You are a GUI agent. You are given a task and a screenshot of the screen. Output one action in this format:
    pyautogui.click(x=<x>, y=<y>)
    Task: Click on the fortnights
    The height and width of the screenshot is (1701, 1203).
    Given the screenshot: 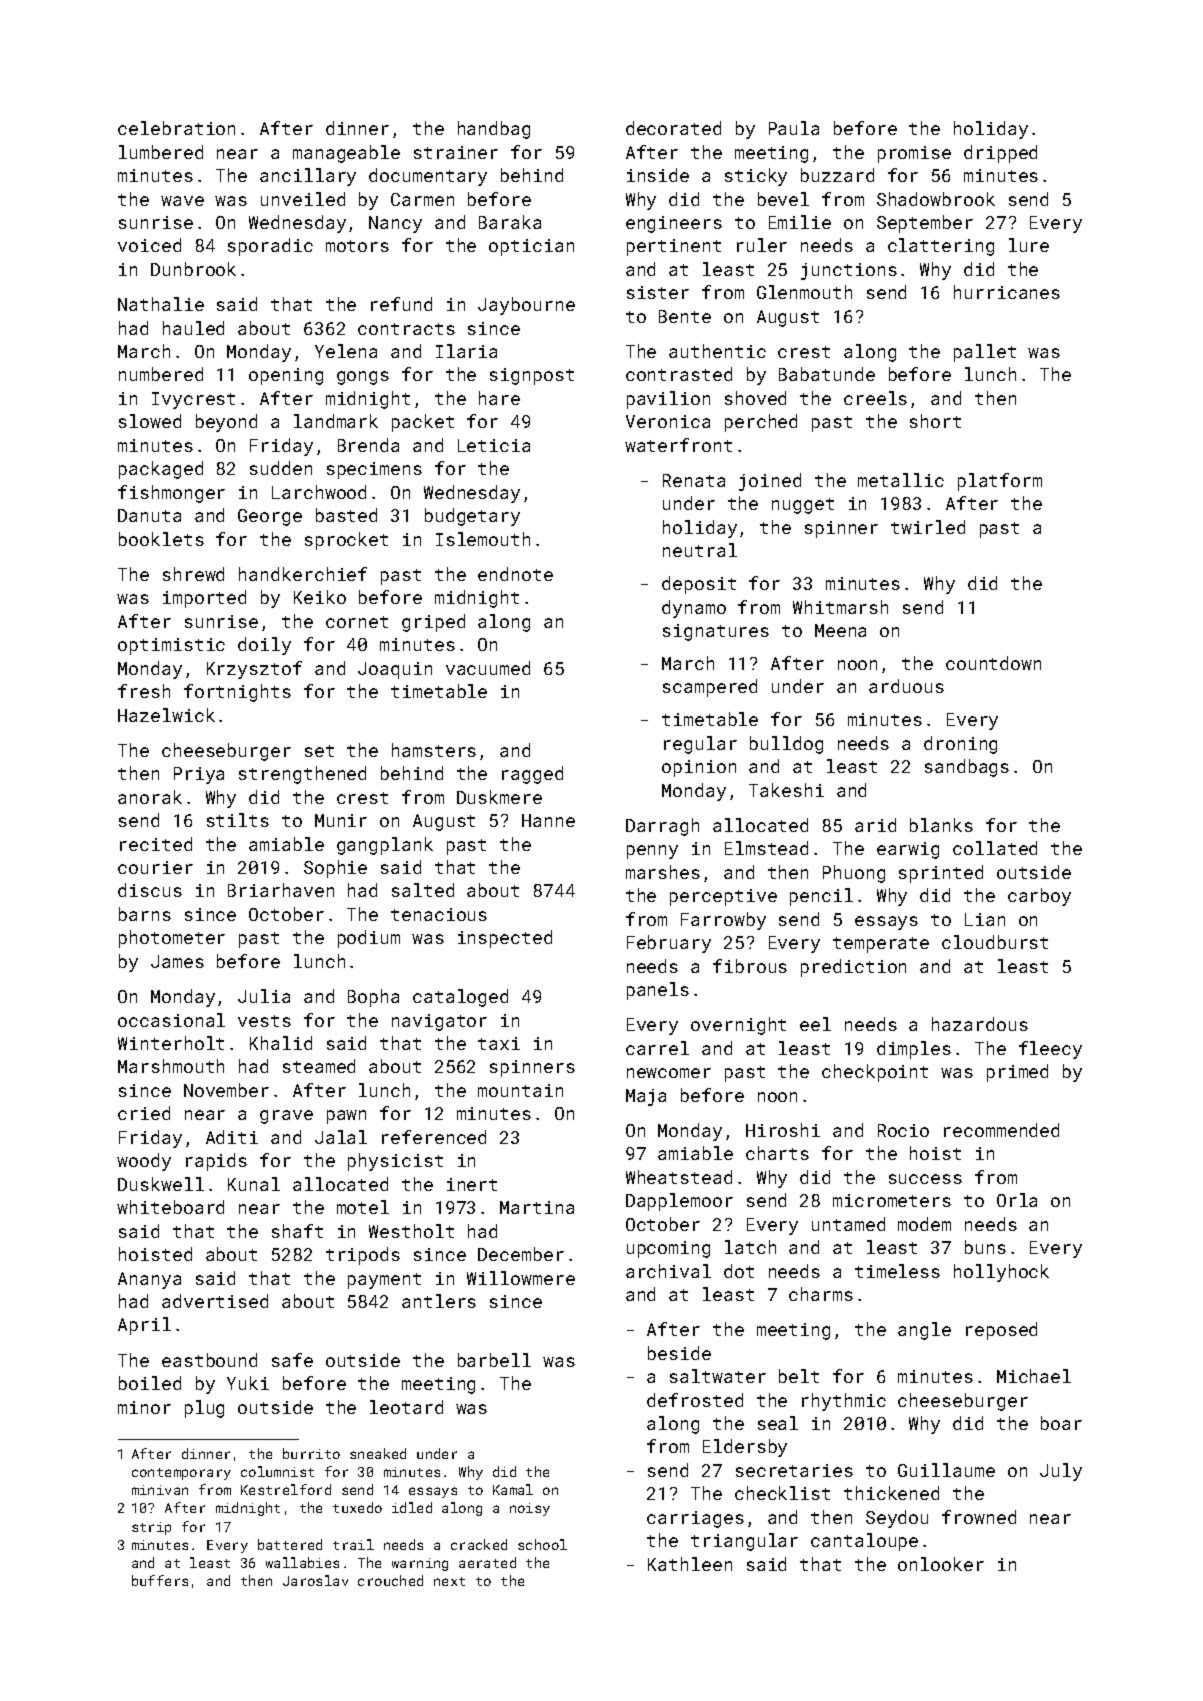 What is the action you would take?
    pyautogui.click(x=237, y=693)
